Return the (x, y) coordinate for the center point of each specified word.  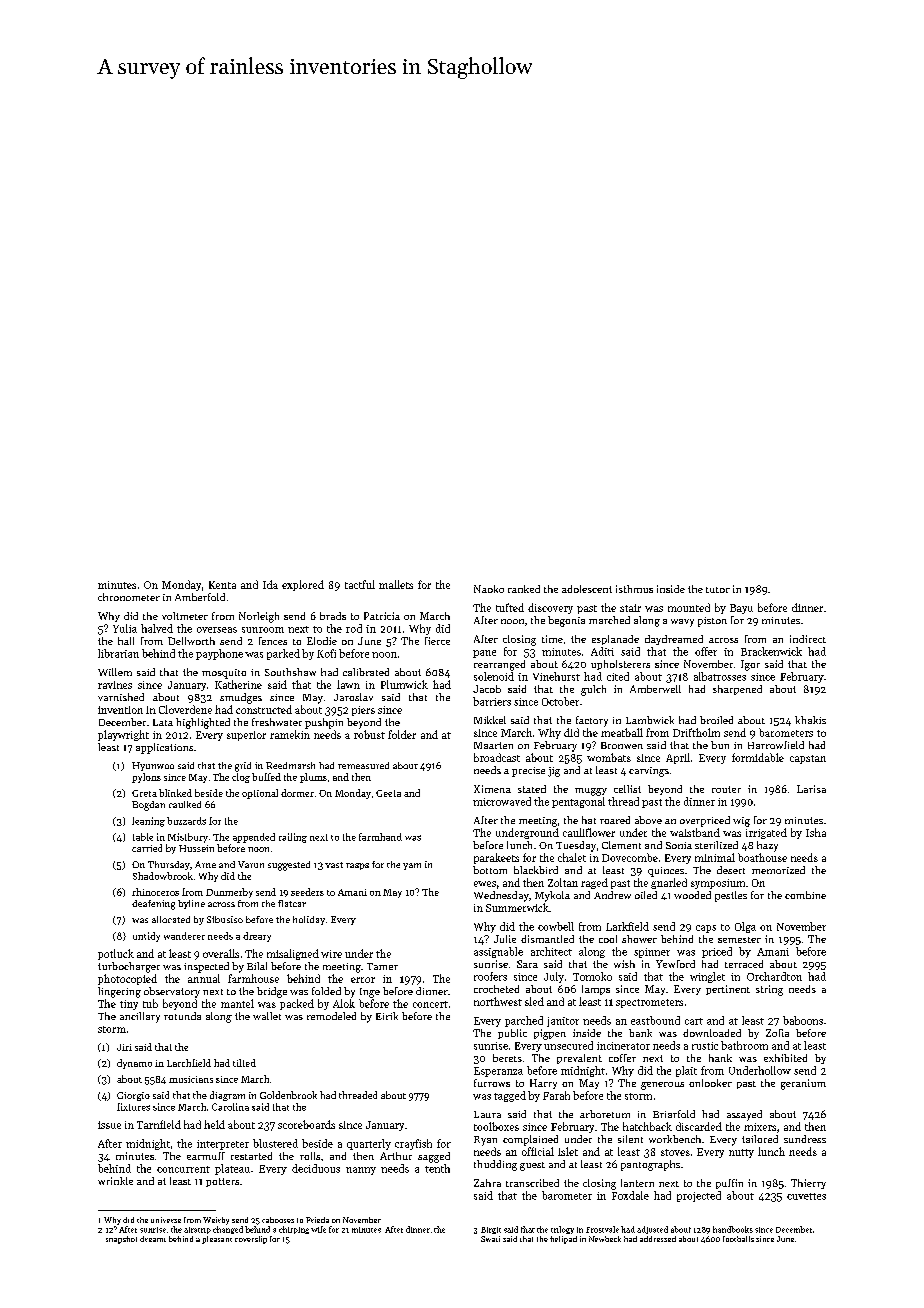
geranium (803, 1084)
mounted (689, 607)
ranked (524, 589)
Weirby (216, 1221)
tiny (129, 1005)
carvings (649, 772)
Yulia (125, 628)
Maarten (493, 745)
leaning (148, 822)
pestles (731, 896)
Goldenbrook (288, 1095)
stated (532, 789)
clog (241, 778)
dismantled (547, 939)
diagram (227, 1096)
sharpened (737, 690)
